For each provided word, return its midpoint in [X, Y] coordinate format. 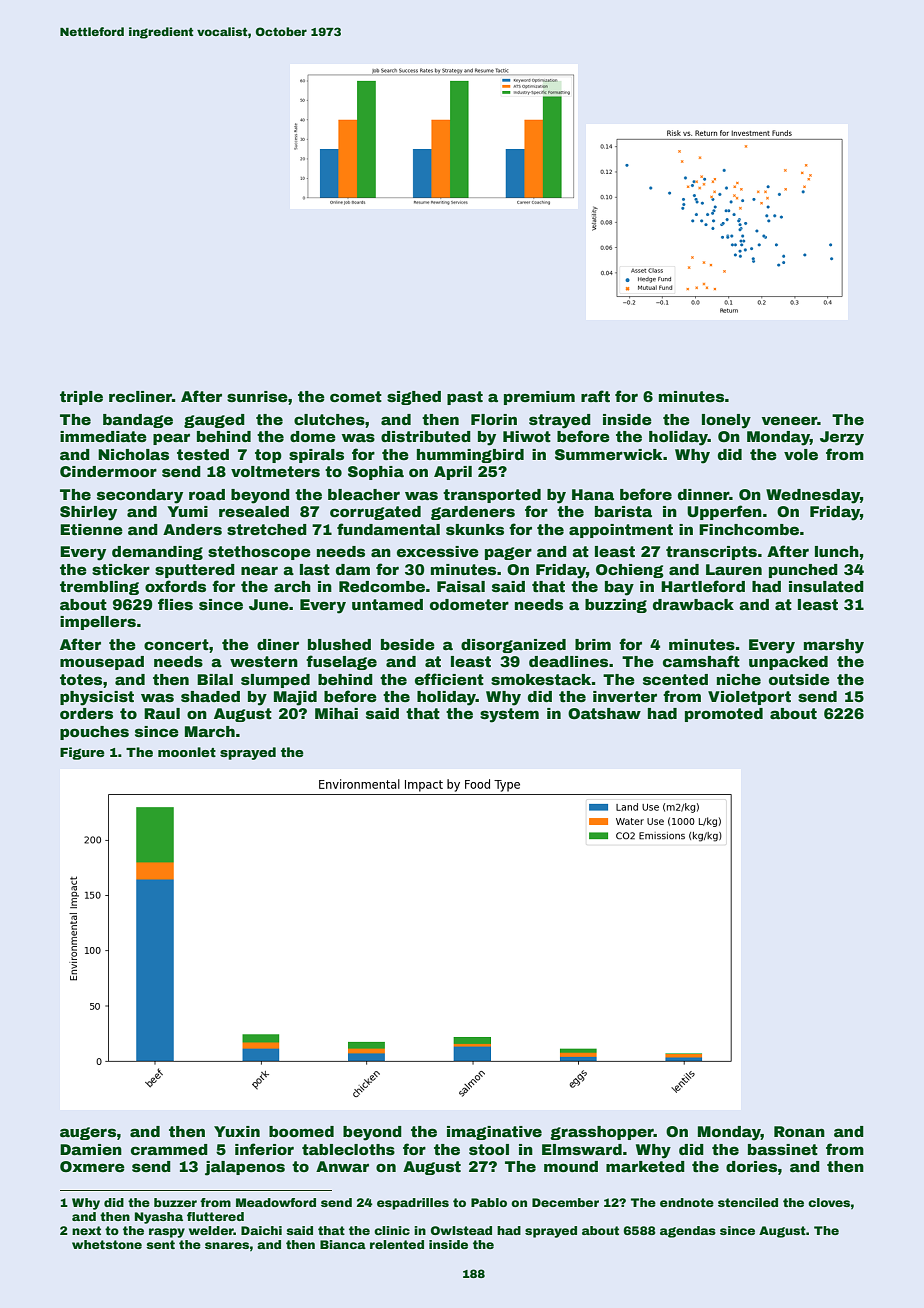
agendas [688, 1232]
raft [595, 396]
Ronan [799, 1131]
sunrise [257, 396]
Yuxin [237, 1131]
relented [397, 1244]
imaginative [494, 1133]
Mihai [336, 713]
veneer [790, 420]
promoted [724, 715]
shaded [210, 696]
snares [227, 1245]
